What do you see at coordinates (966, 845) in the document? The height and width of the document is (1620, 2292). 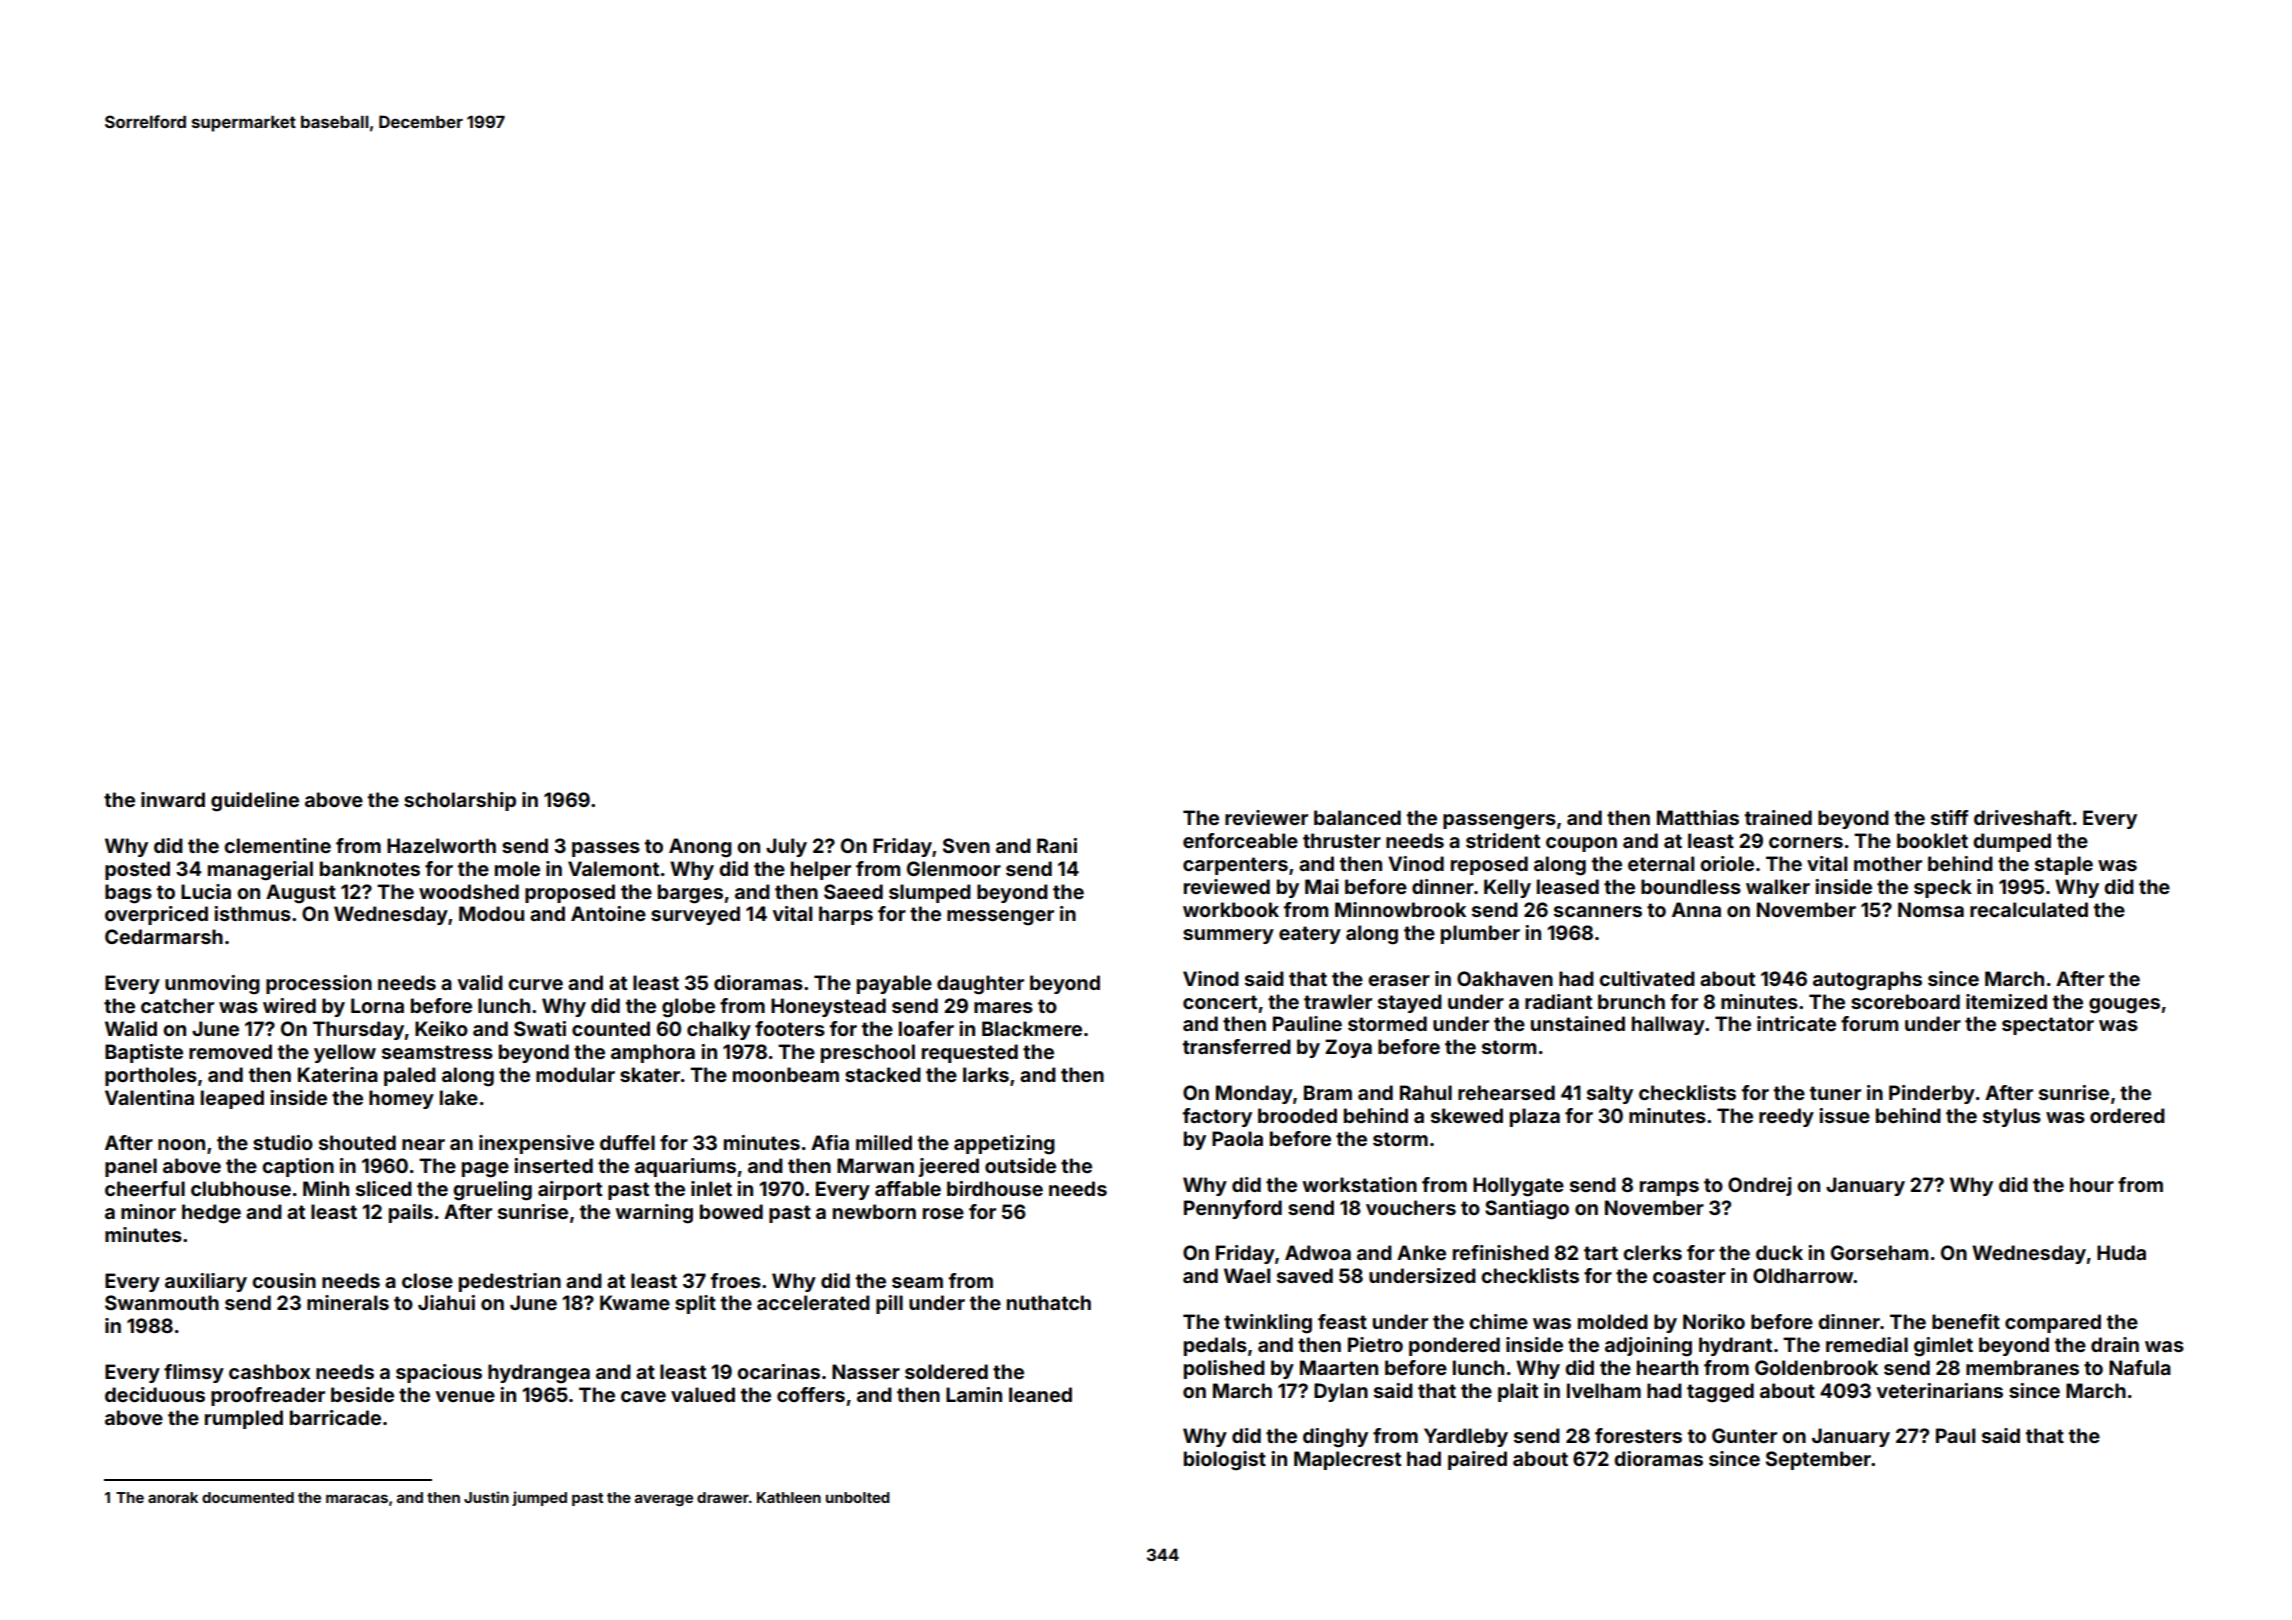 I see `Sven` at bounding box center [966, 845].
